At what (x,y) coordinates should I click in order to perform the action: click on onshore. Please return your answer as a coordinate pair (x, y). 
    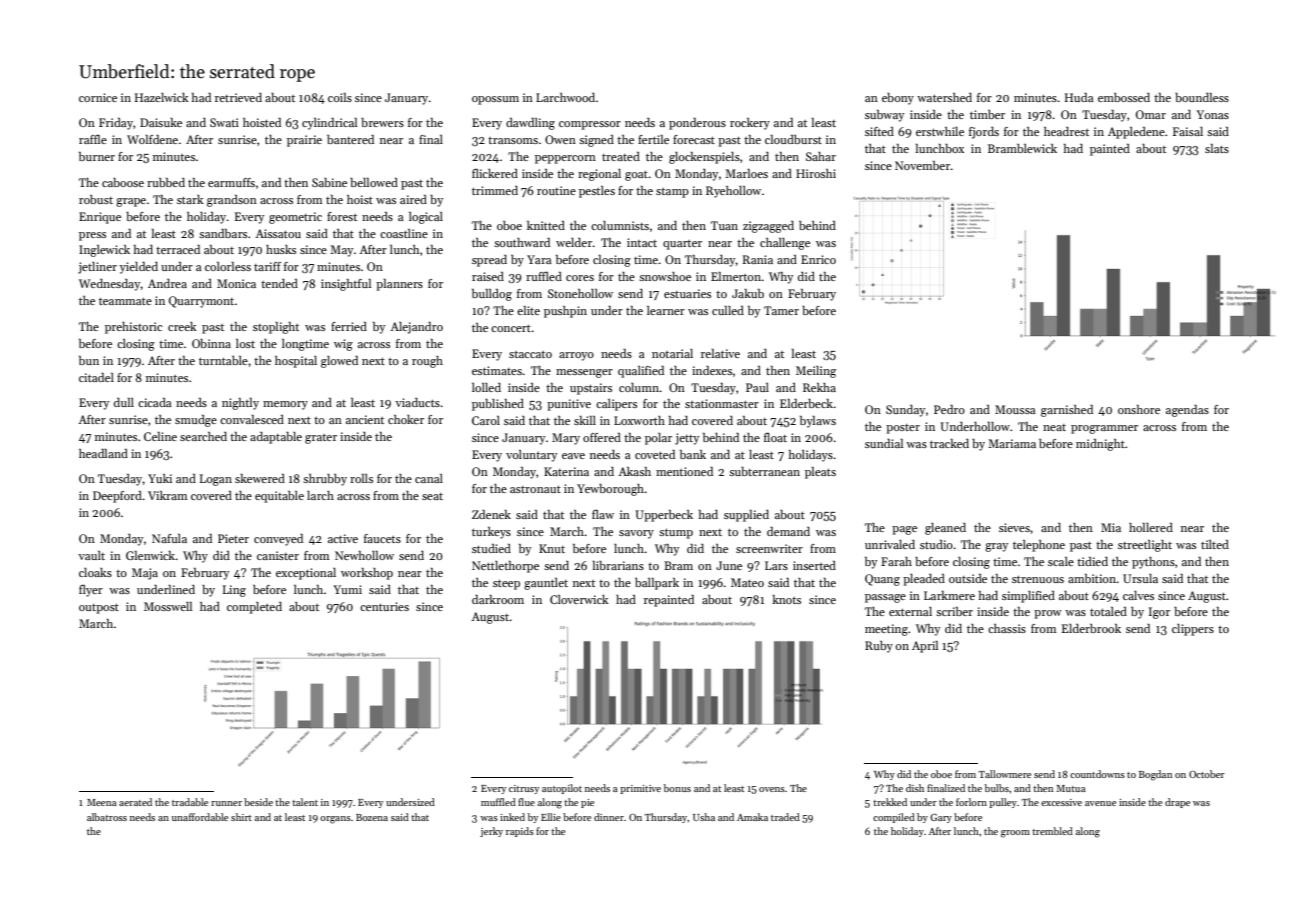
    Looking at the image, I should click on (1139, 409).
